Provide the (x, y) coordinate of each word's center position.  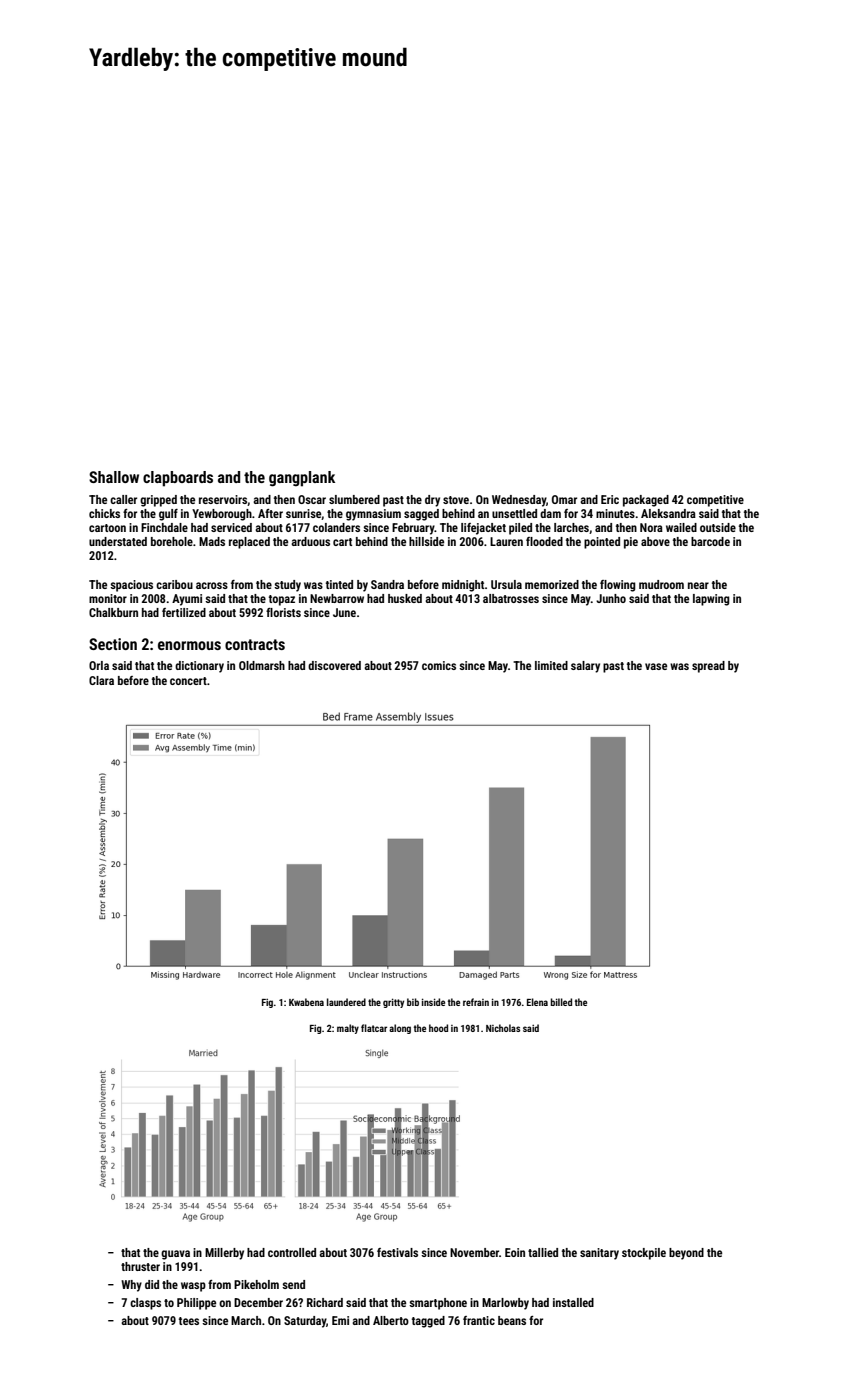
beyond (686, 1254)
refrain (476, 1002)
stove (456, 500)
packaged (646, 501)
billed (561, 1002)
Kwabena (306, 1002)
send (293, 1284)
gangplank (302, 479)
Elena (537, 1002)
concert (188, 681)
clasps (145, 1304)
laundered (346, 1002)
